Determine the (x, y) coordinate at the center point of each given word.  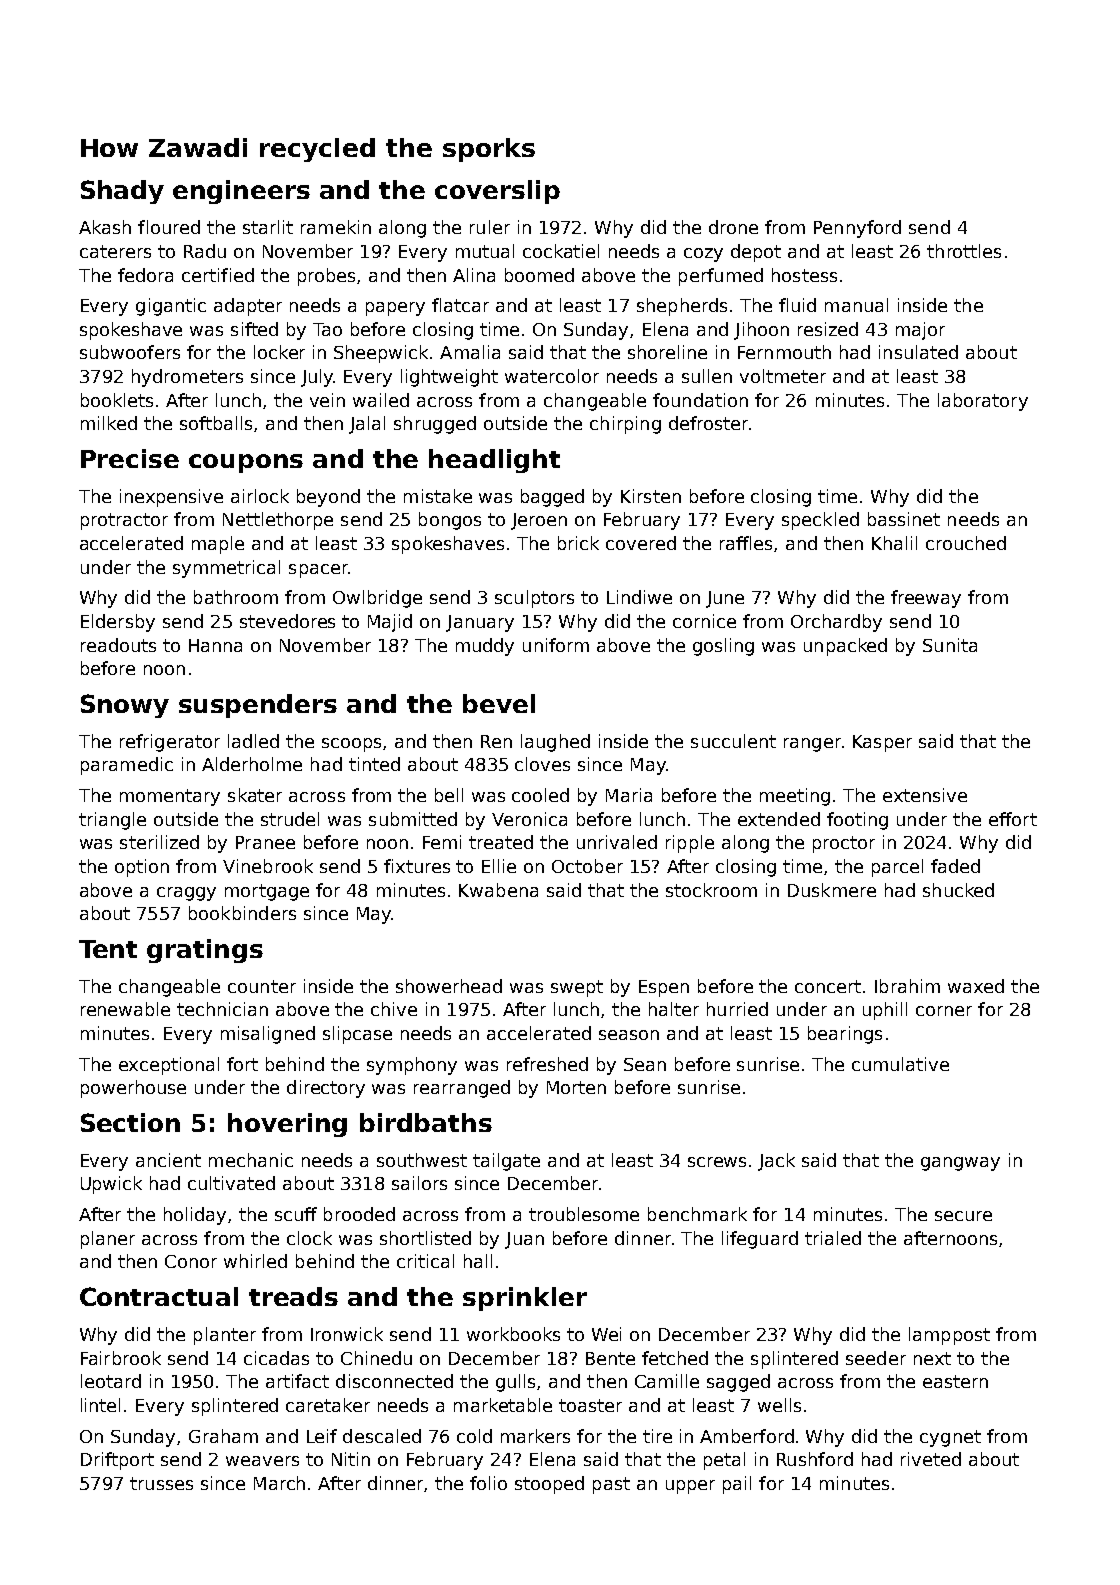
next (932, 1358)
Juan (524, 1240)
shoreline (667, 352)
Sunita (950, 645)
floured (169, 227)
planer (108, 1240)
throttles (964, 251)
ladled (253, 741)
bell (449, 795)
